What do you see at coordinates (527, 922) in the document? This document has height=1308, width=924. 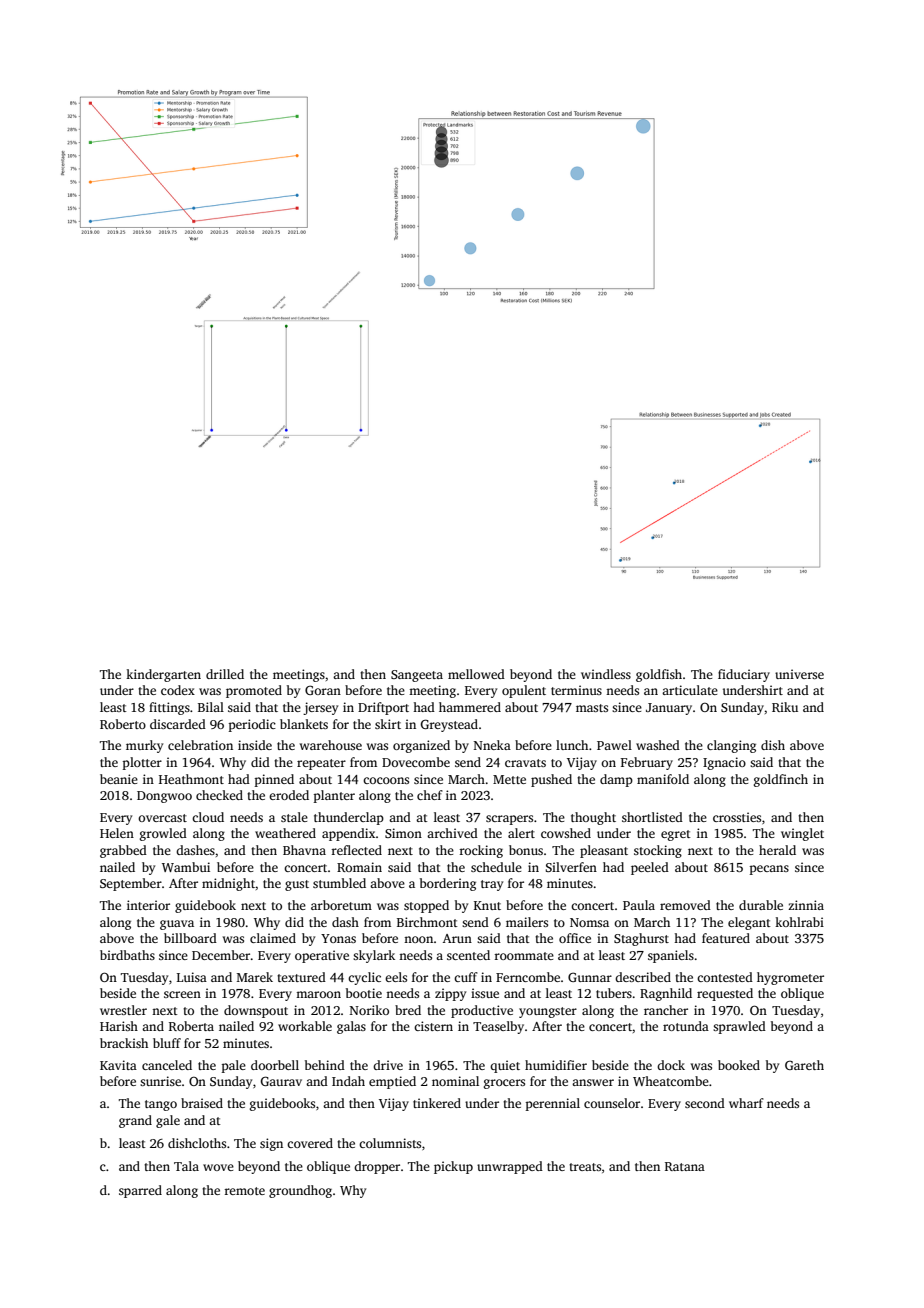 I see `mailers` at bounding box center [527, 922].
